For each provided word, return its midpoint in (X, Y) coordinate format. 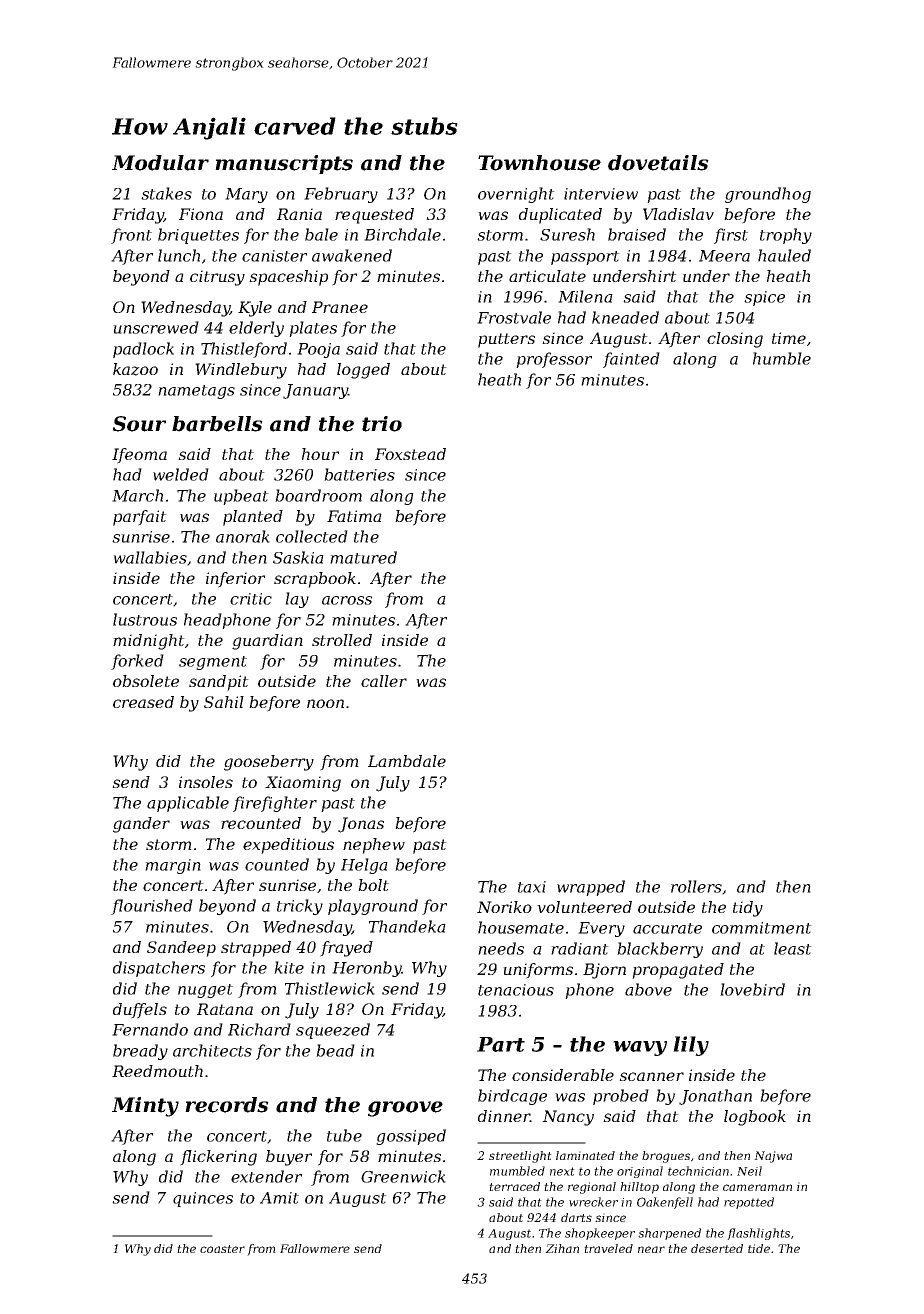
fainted (631, 360)
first (731, 236)
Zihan (562, 1248)
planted (253, 518)
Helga (364, 866)
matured (363, 557)
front (131, 236)
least (793, 948)
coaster (222, 1249)
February (341, 195)
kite (289, 967)
